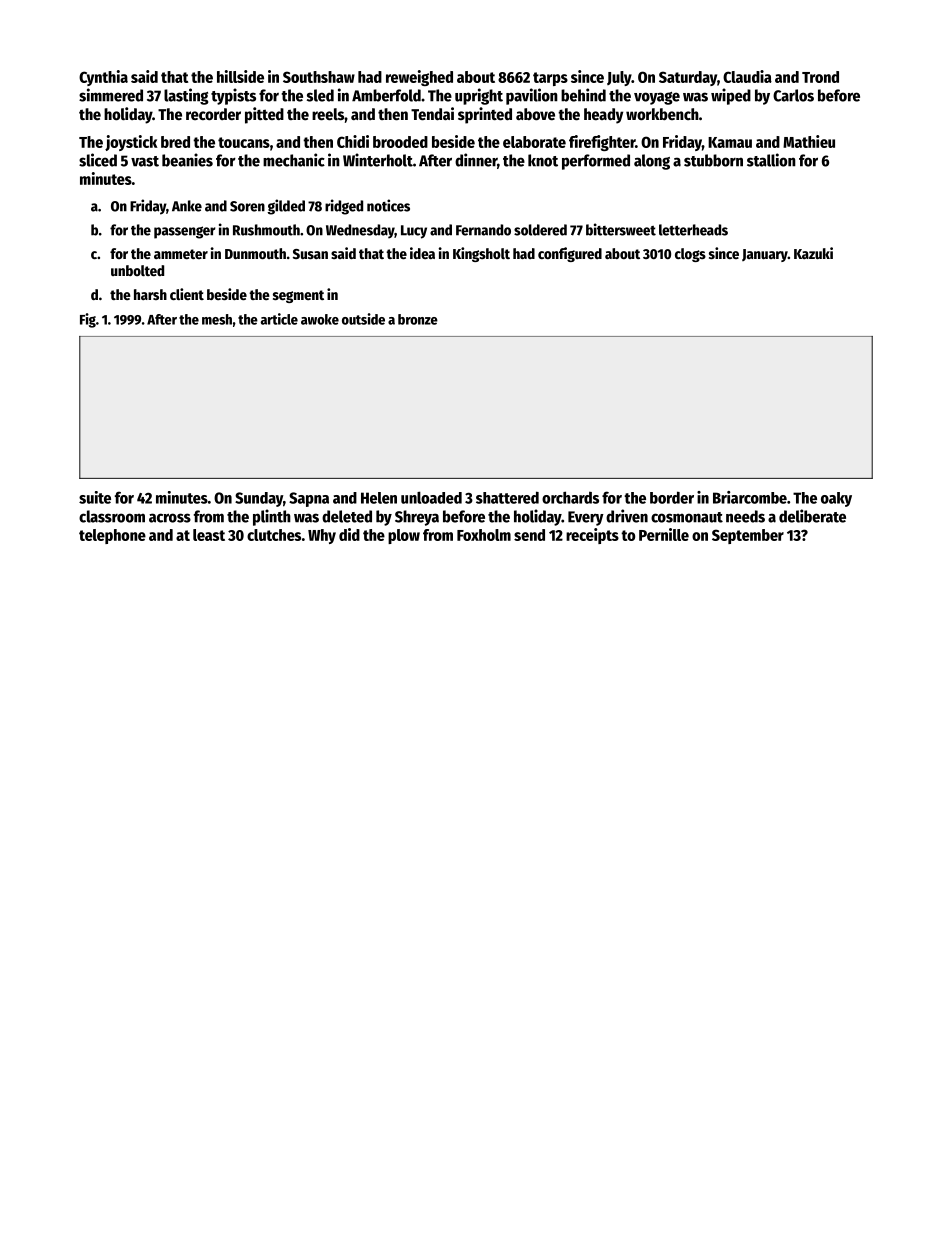  What do you see at coordinates (836, 499) in the screenshot?
I see `oaky` at bounding box center [836, 499].
